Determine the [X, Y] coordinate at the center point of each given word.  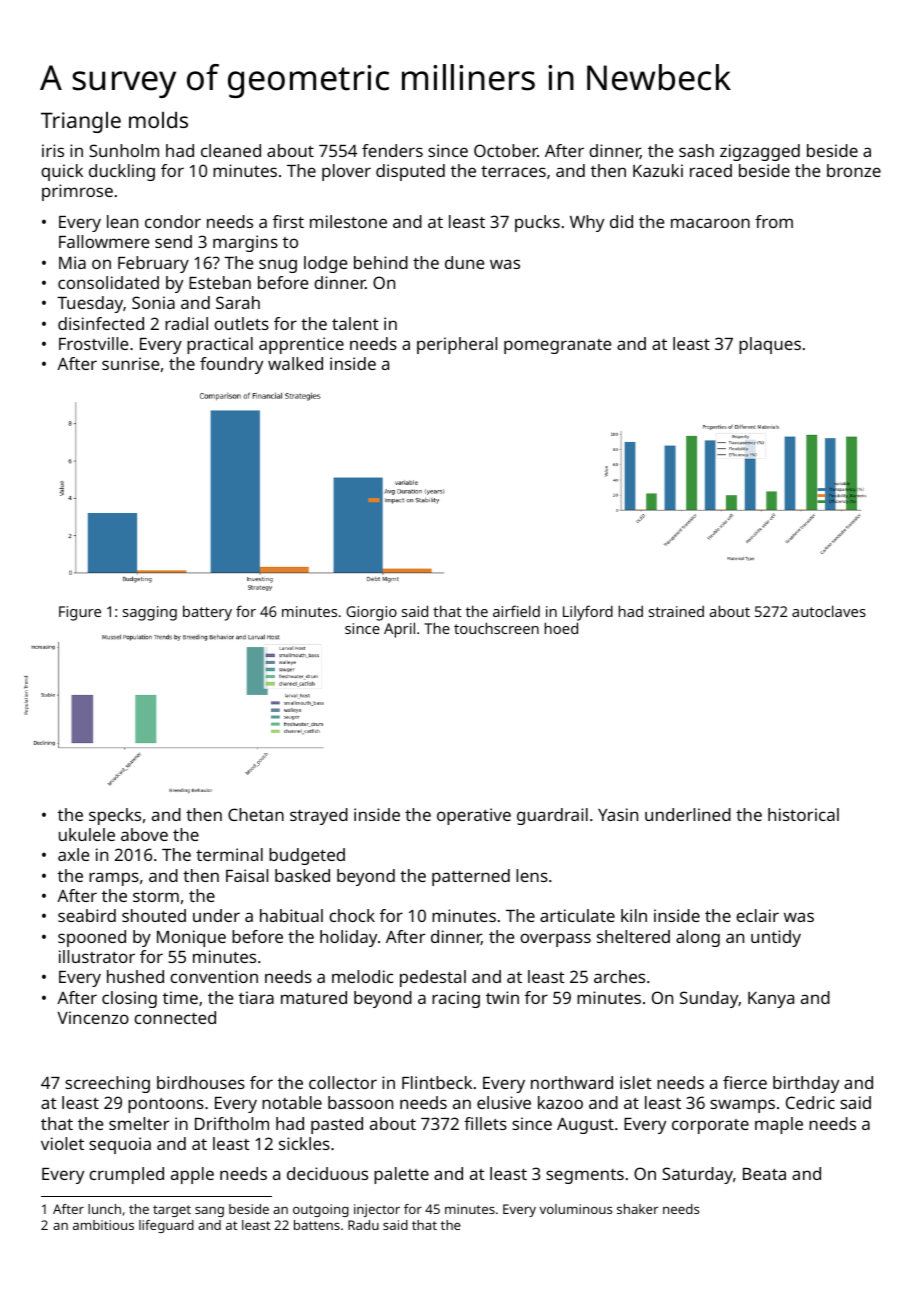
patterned [471, 877]
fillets [485, 1123]
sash [696, 150]
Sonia [153, 302]
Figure [80, 613]
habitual [291, 915]
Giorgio [371, 613]
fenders [392, 150]
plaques [770, 345]
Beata [764, 1174]
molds [158, 120]
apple [192, 1175]
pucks [537, 223]
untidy [776, 938]
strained [676, 611]
